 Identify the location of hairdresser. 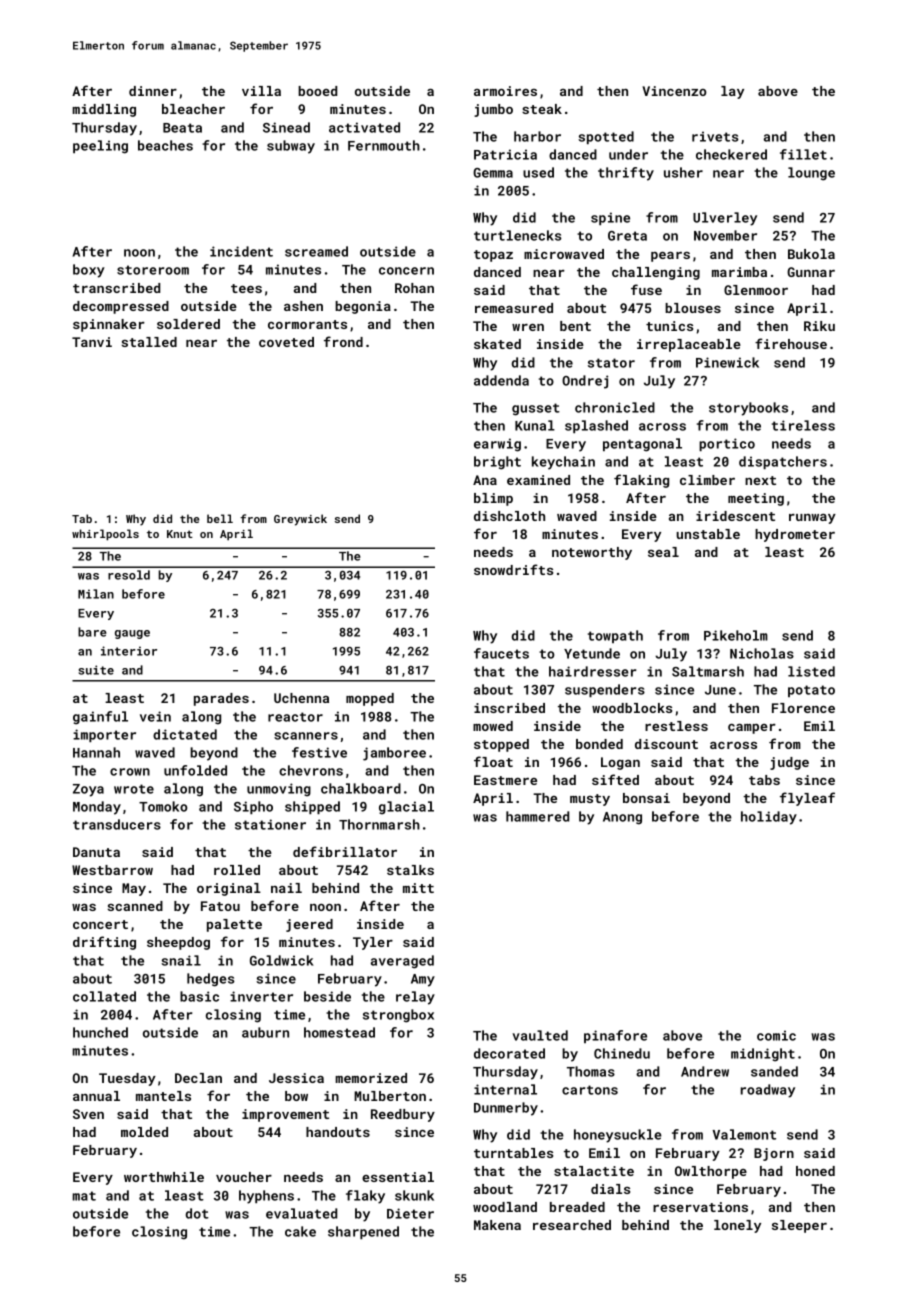
(592, 671).
